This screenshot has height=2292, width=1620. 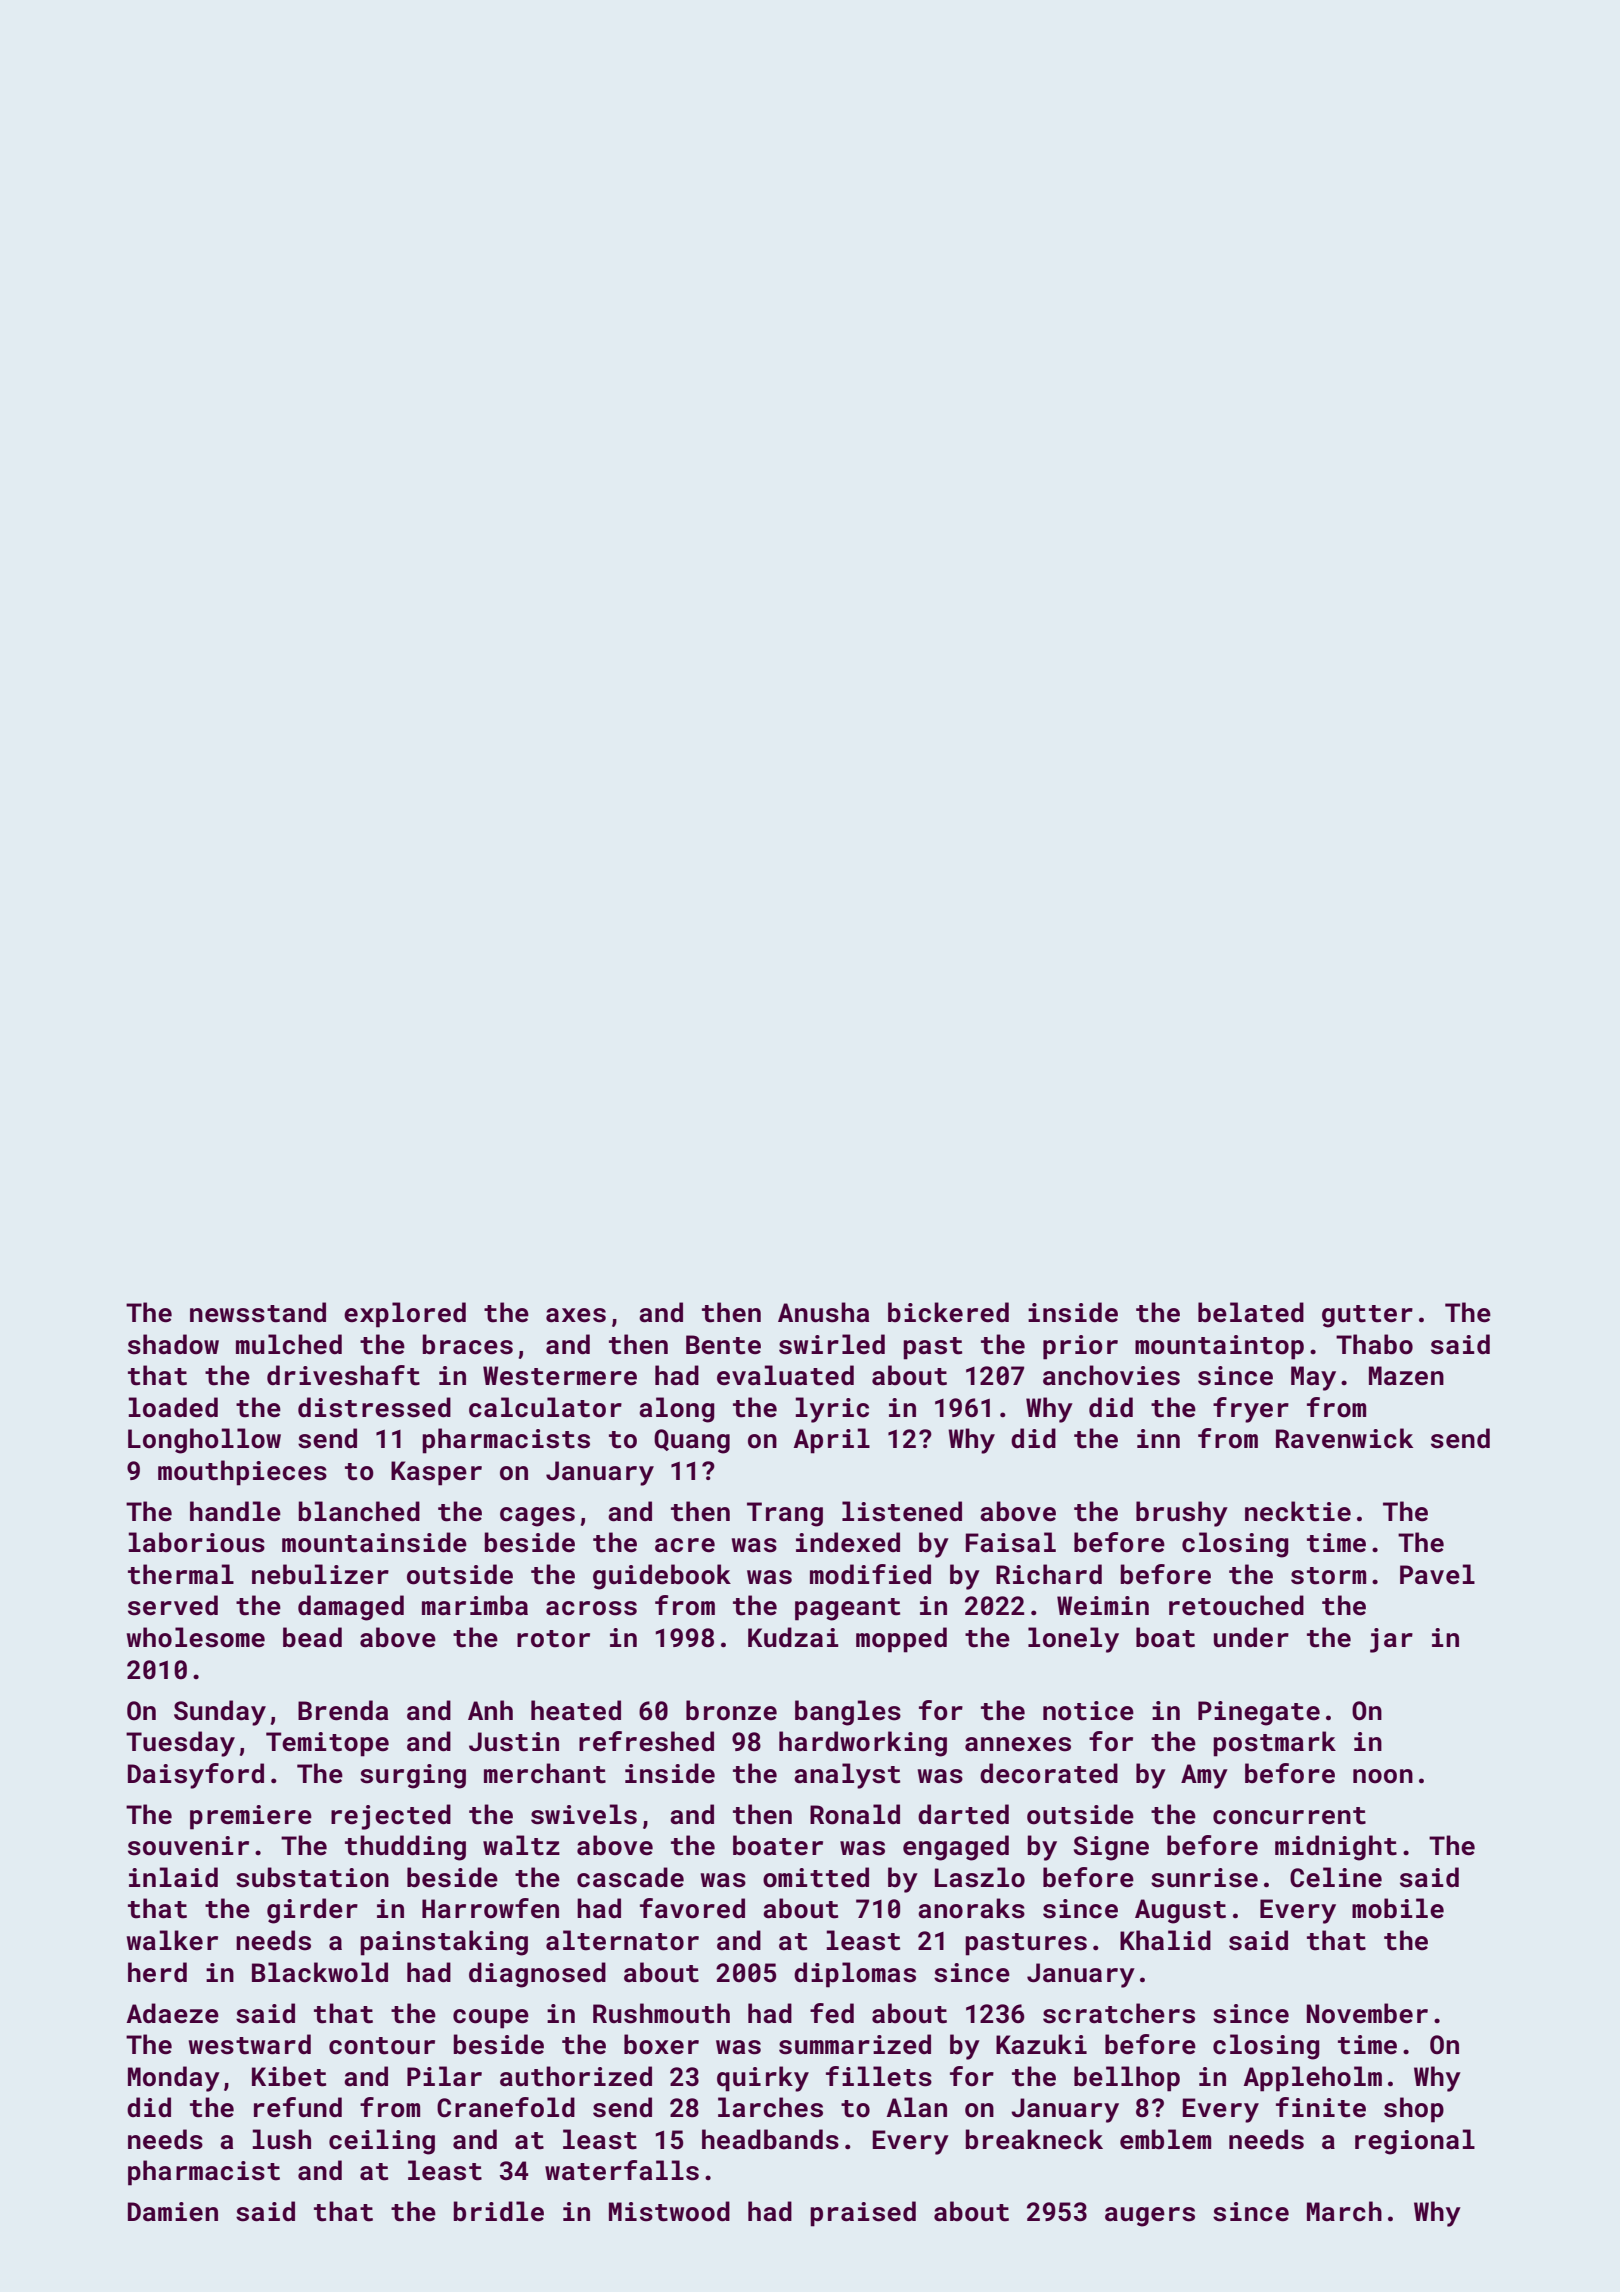 I want to click on Kazuki, so click(x=1041, y=2044).
